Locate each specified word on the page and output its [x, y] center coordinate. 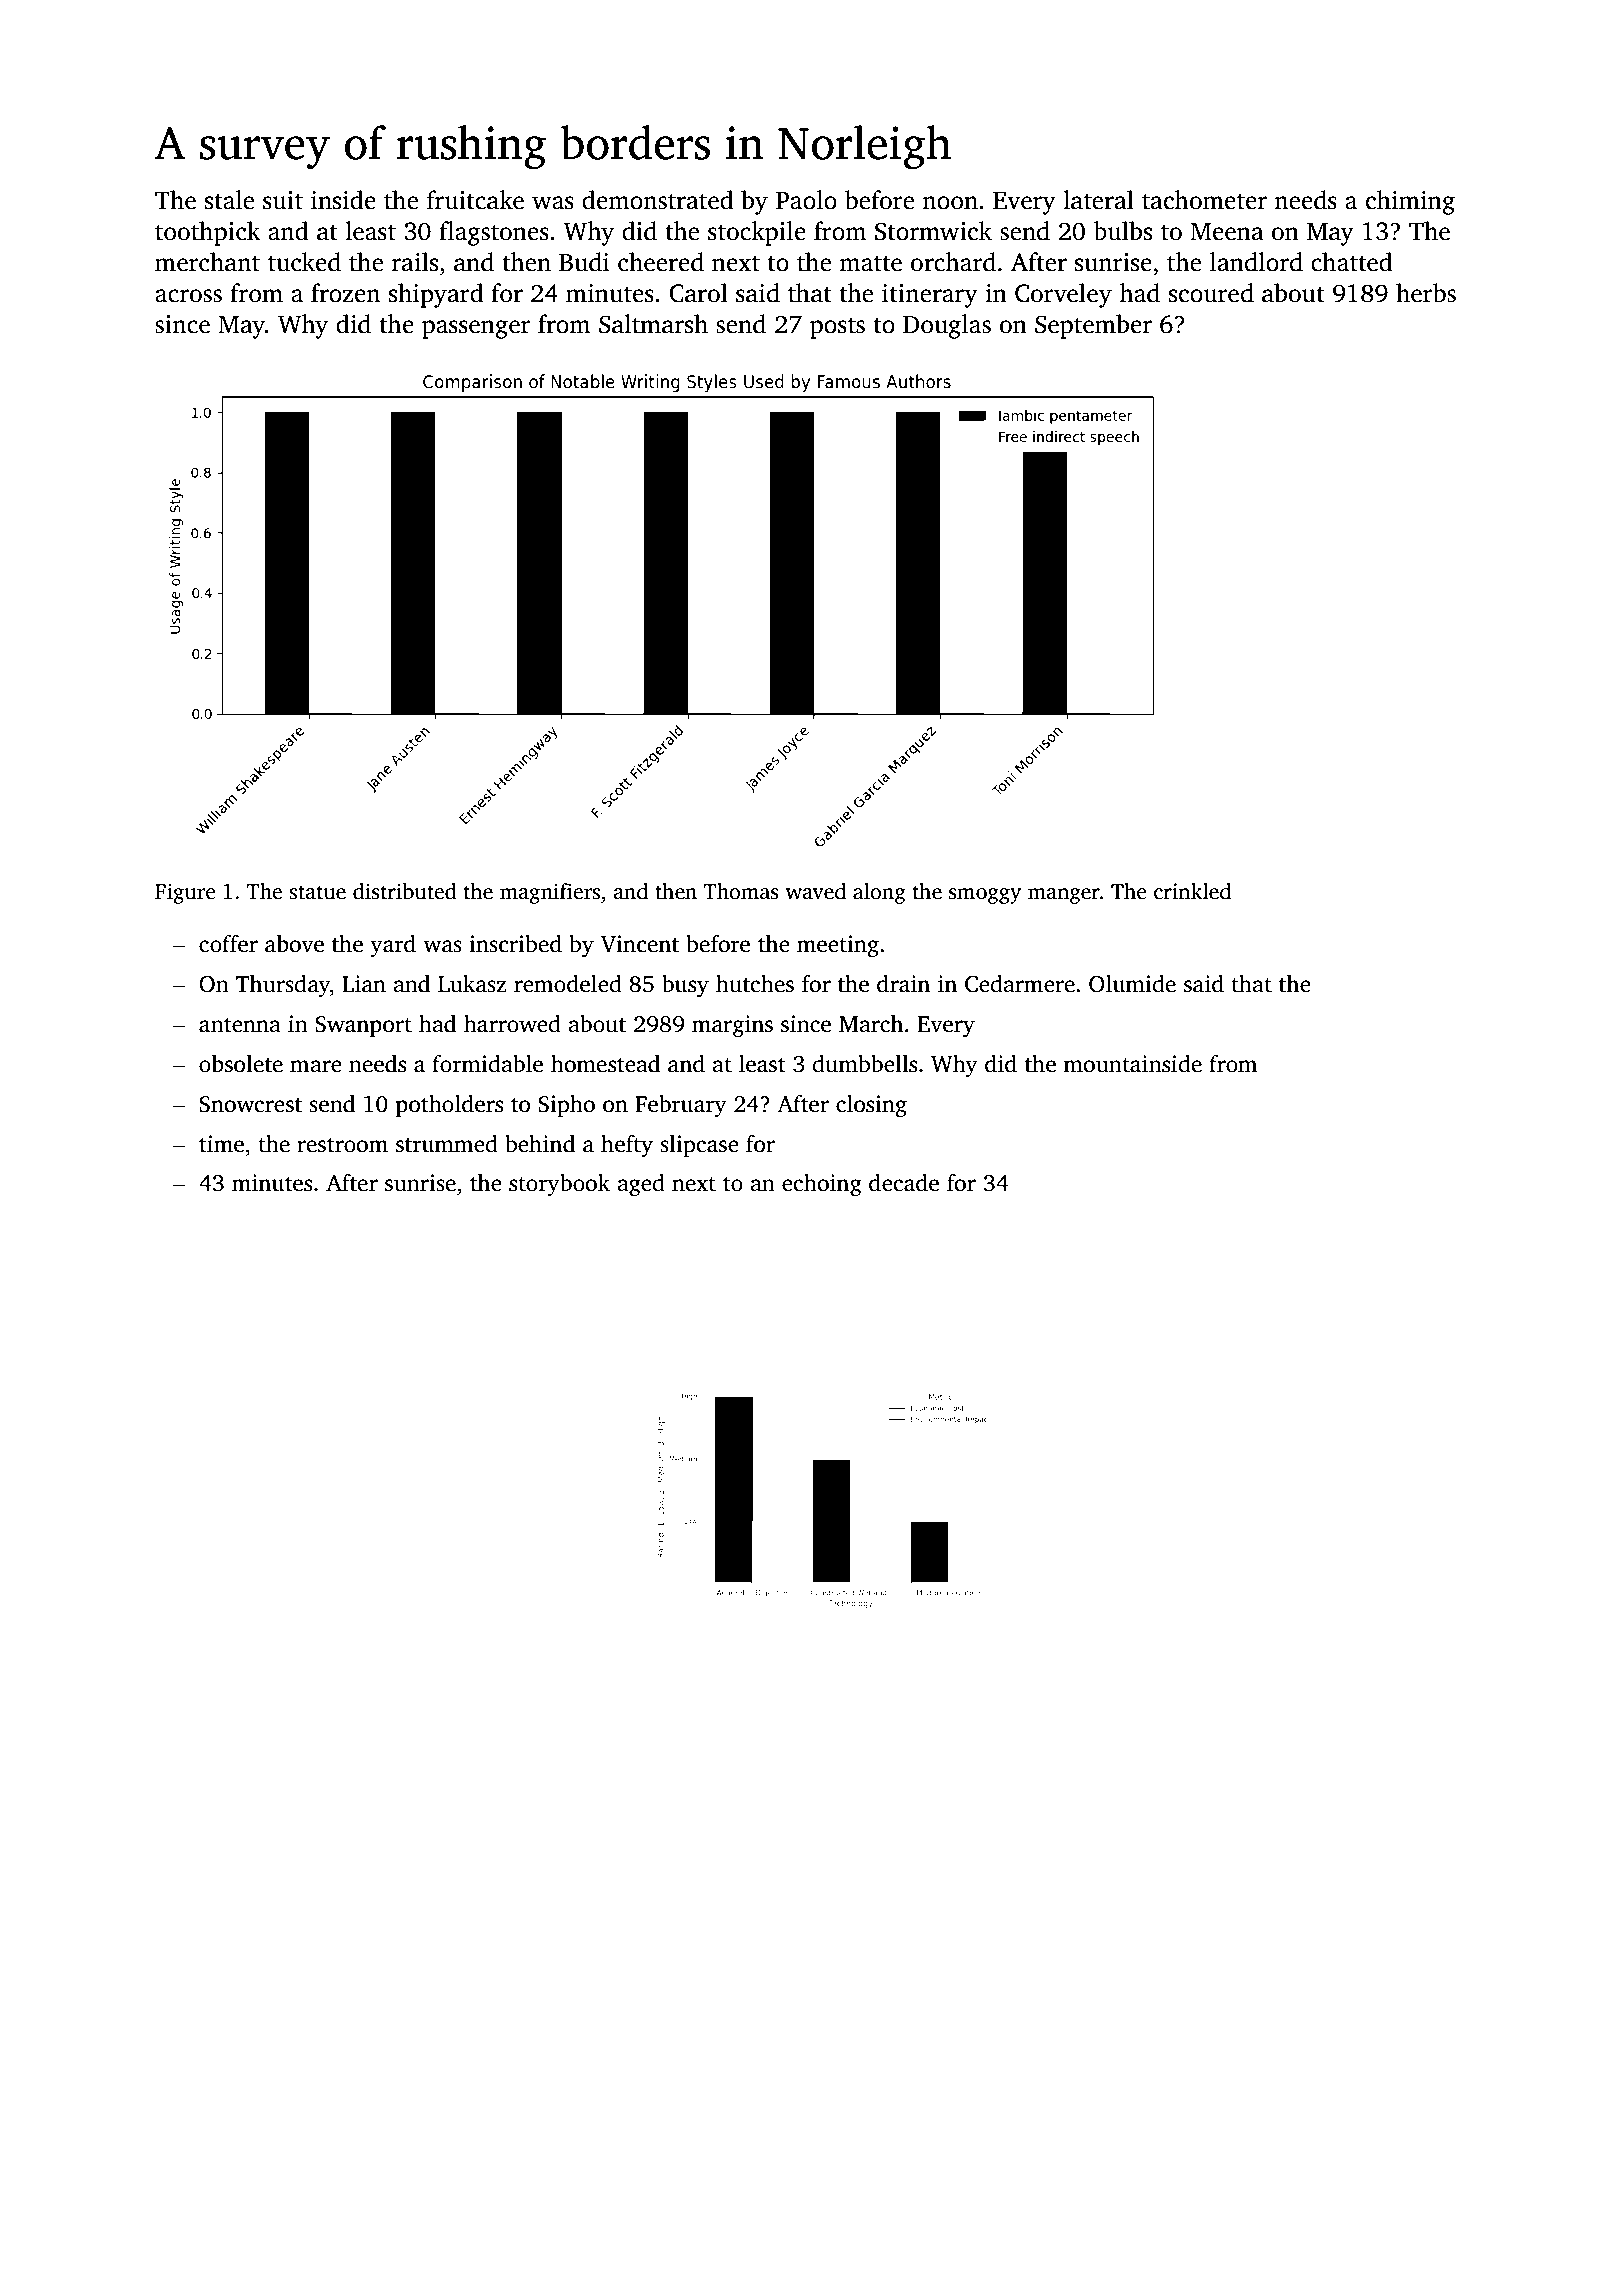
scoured [1211, 293]
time [221, 1144]
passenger [476, 329]
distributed [405, 891]
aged [641, 1185]
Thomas [741, 891]
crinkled [1192, 891]
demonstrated [658, 200]
